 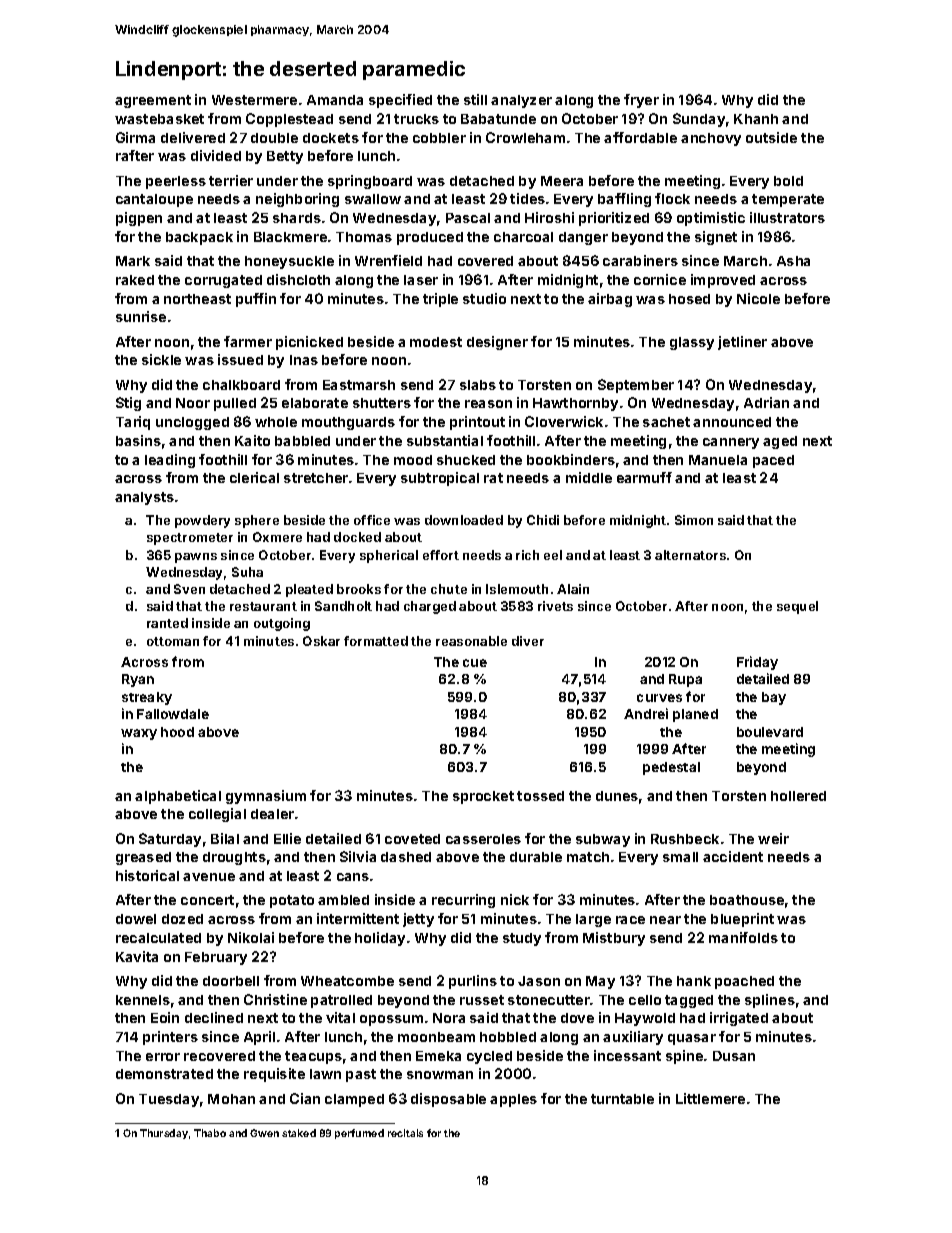 I want to click on analysts, so click(x=144, y=498).
